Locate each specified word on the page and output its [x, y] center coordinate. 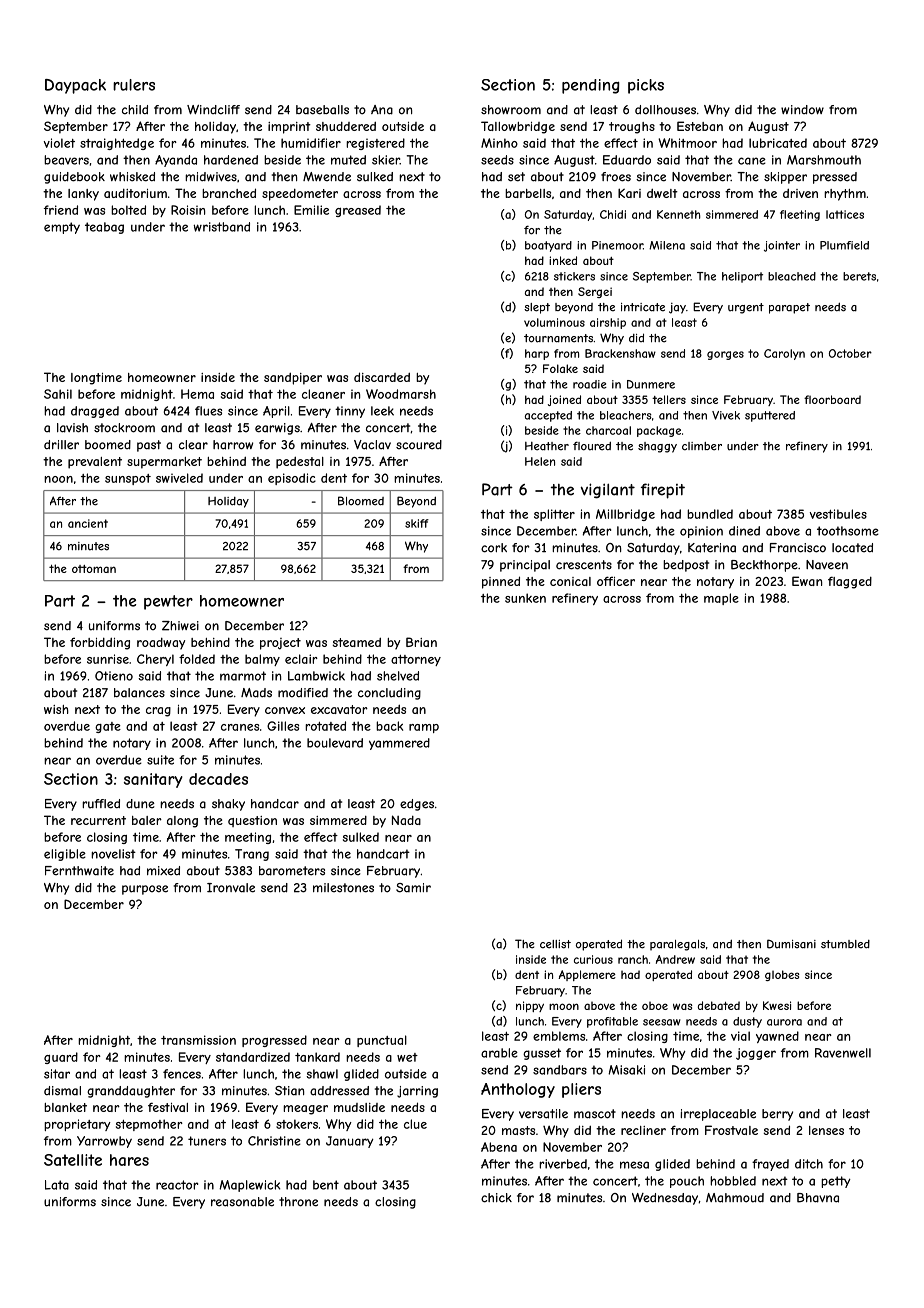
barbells [528, 193]
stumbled [845, 944]
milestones [343, 888]
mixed [163, 871]
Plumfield [844, 245]
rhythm [845, 195]
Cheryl [155, 660]
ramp [424, 728]
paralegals [677, 945]
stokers [297, 1124]
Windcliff [213, 110]
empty [62, 228]
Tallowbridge [518, 127]
